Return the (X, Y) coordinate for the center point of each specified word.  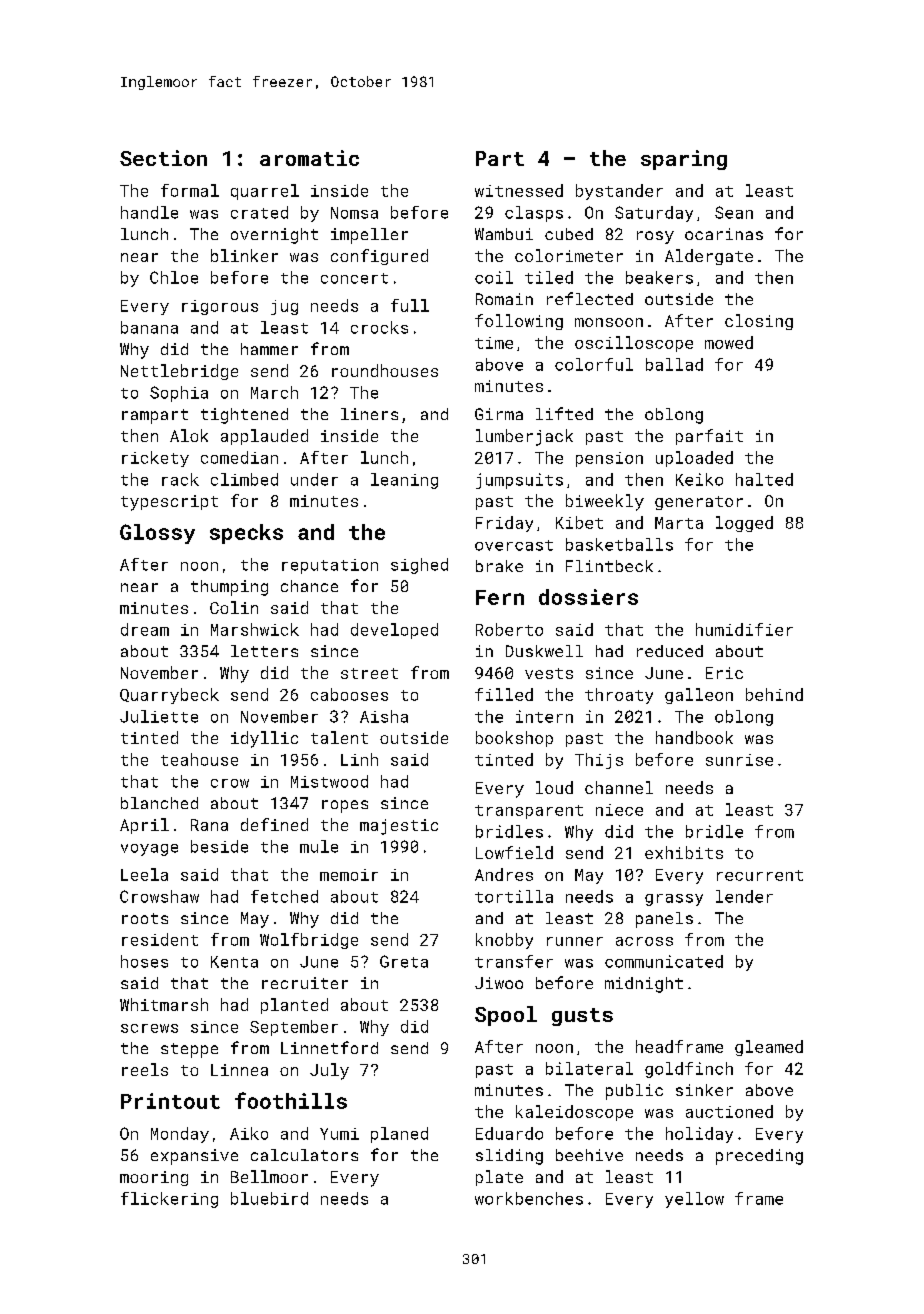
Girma (499, 414)
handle (149, 212)
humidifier (744, 629)
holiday (699, 1135)
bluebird (269, 1198)
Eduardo (509, 1133)
